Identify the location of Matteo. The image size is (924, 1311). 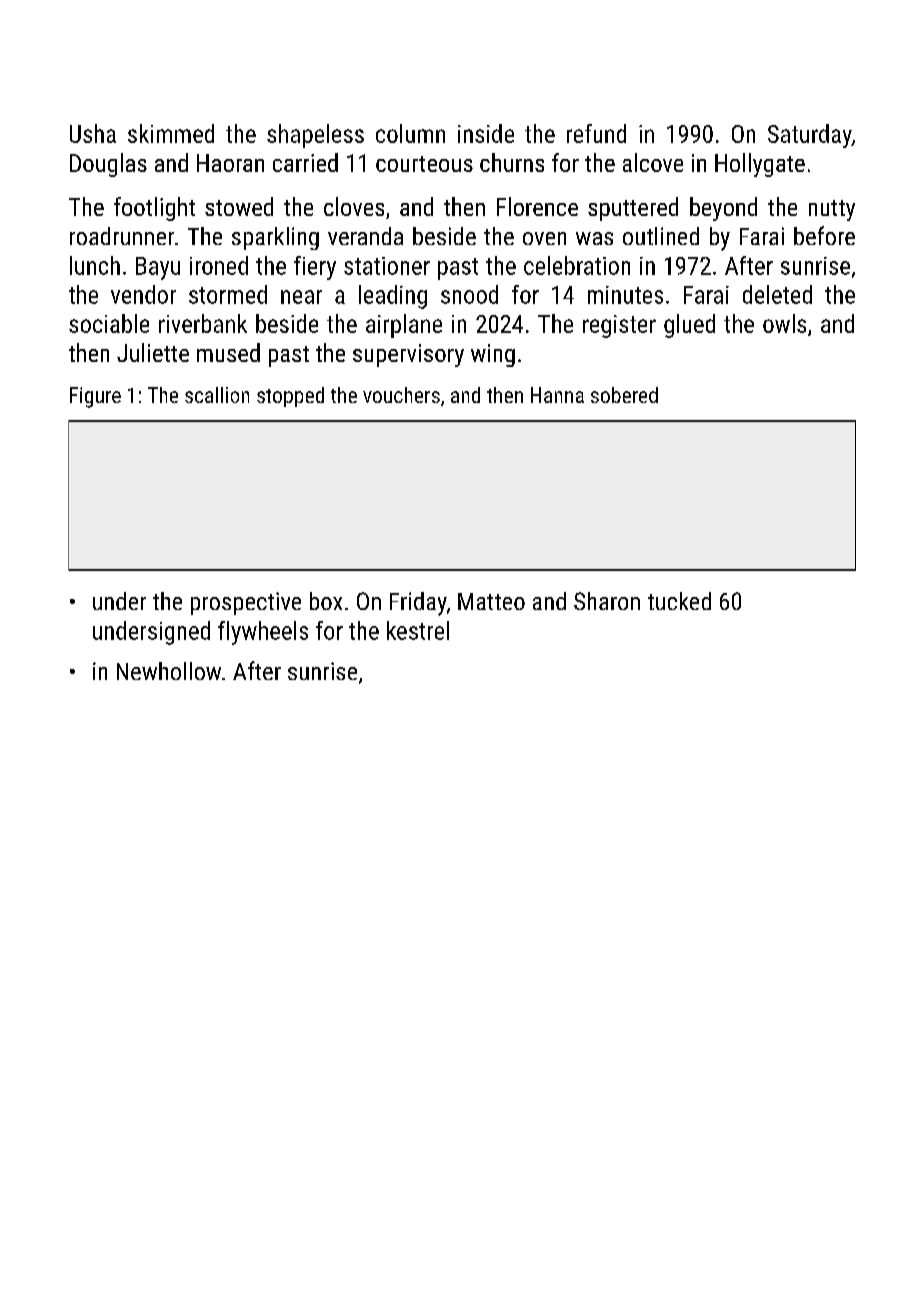
(491, 601).
